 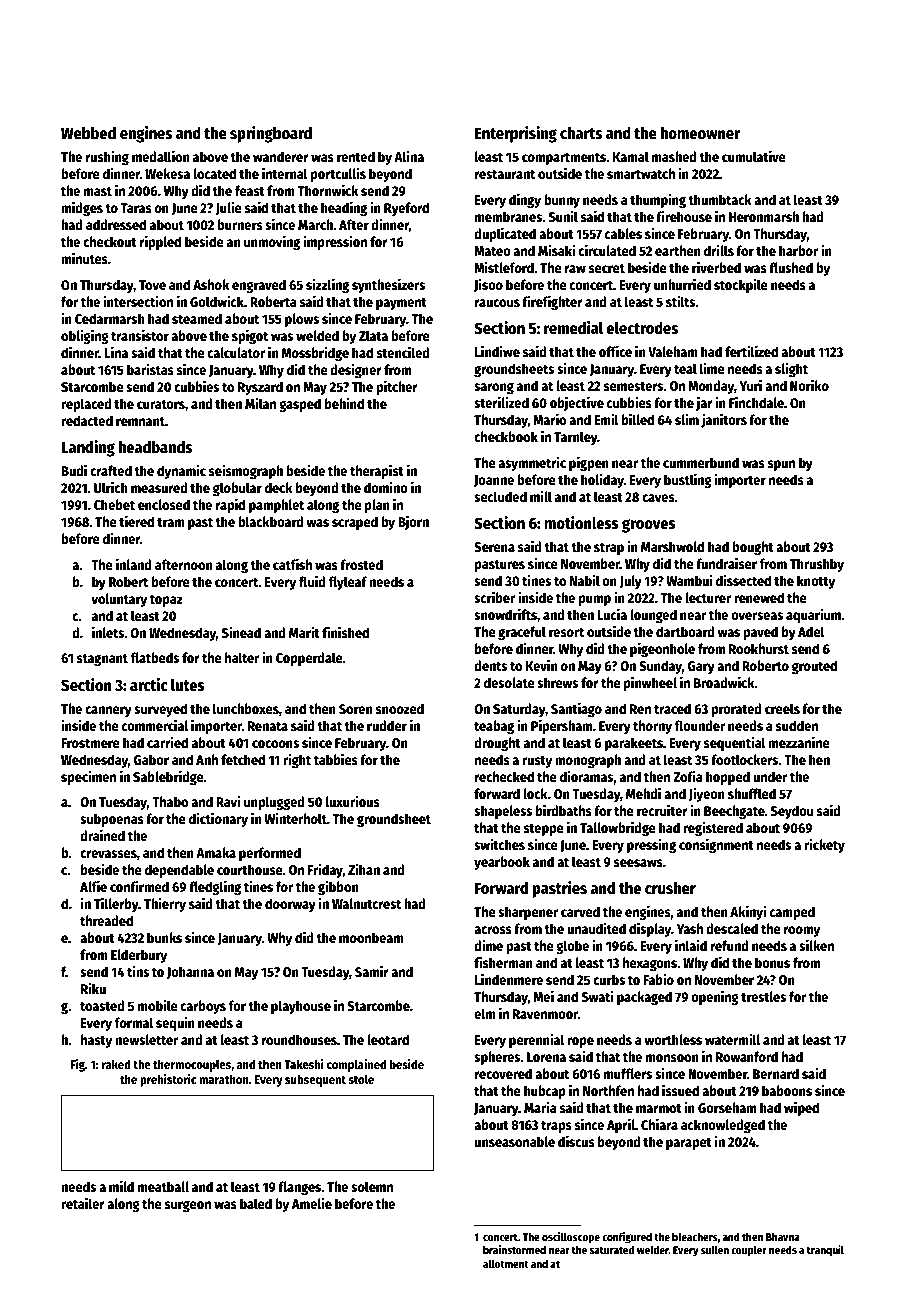 What do you see at coordinates (503, 1073) in the document?
I see `recovered` at bounding box center [503, 1073].
